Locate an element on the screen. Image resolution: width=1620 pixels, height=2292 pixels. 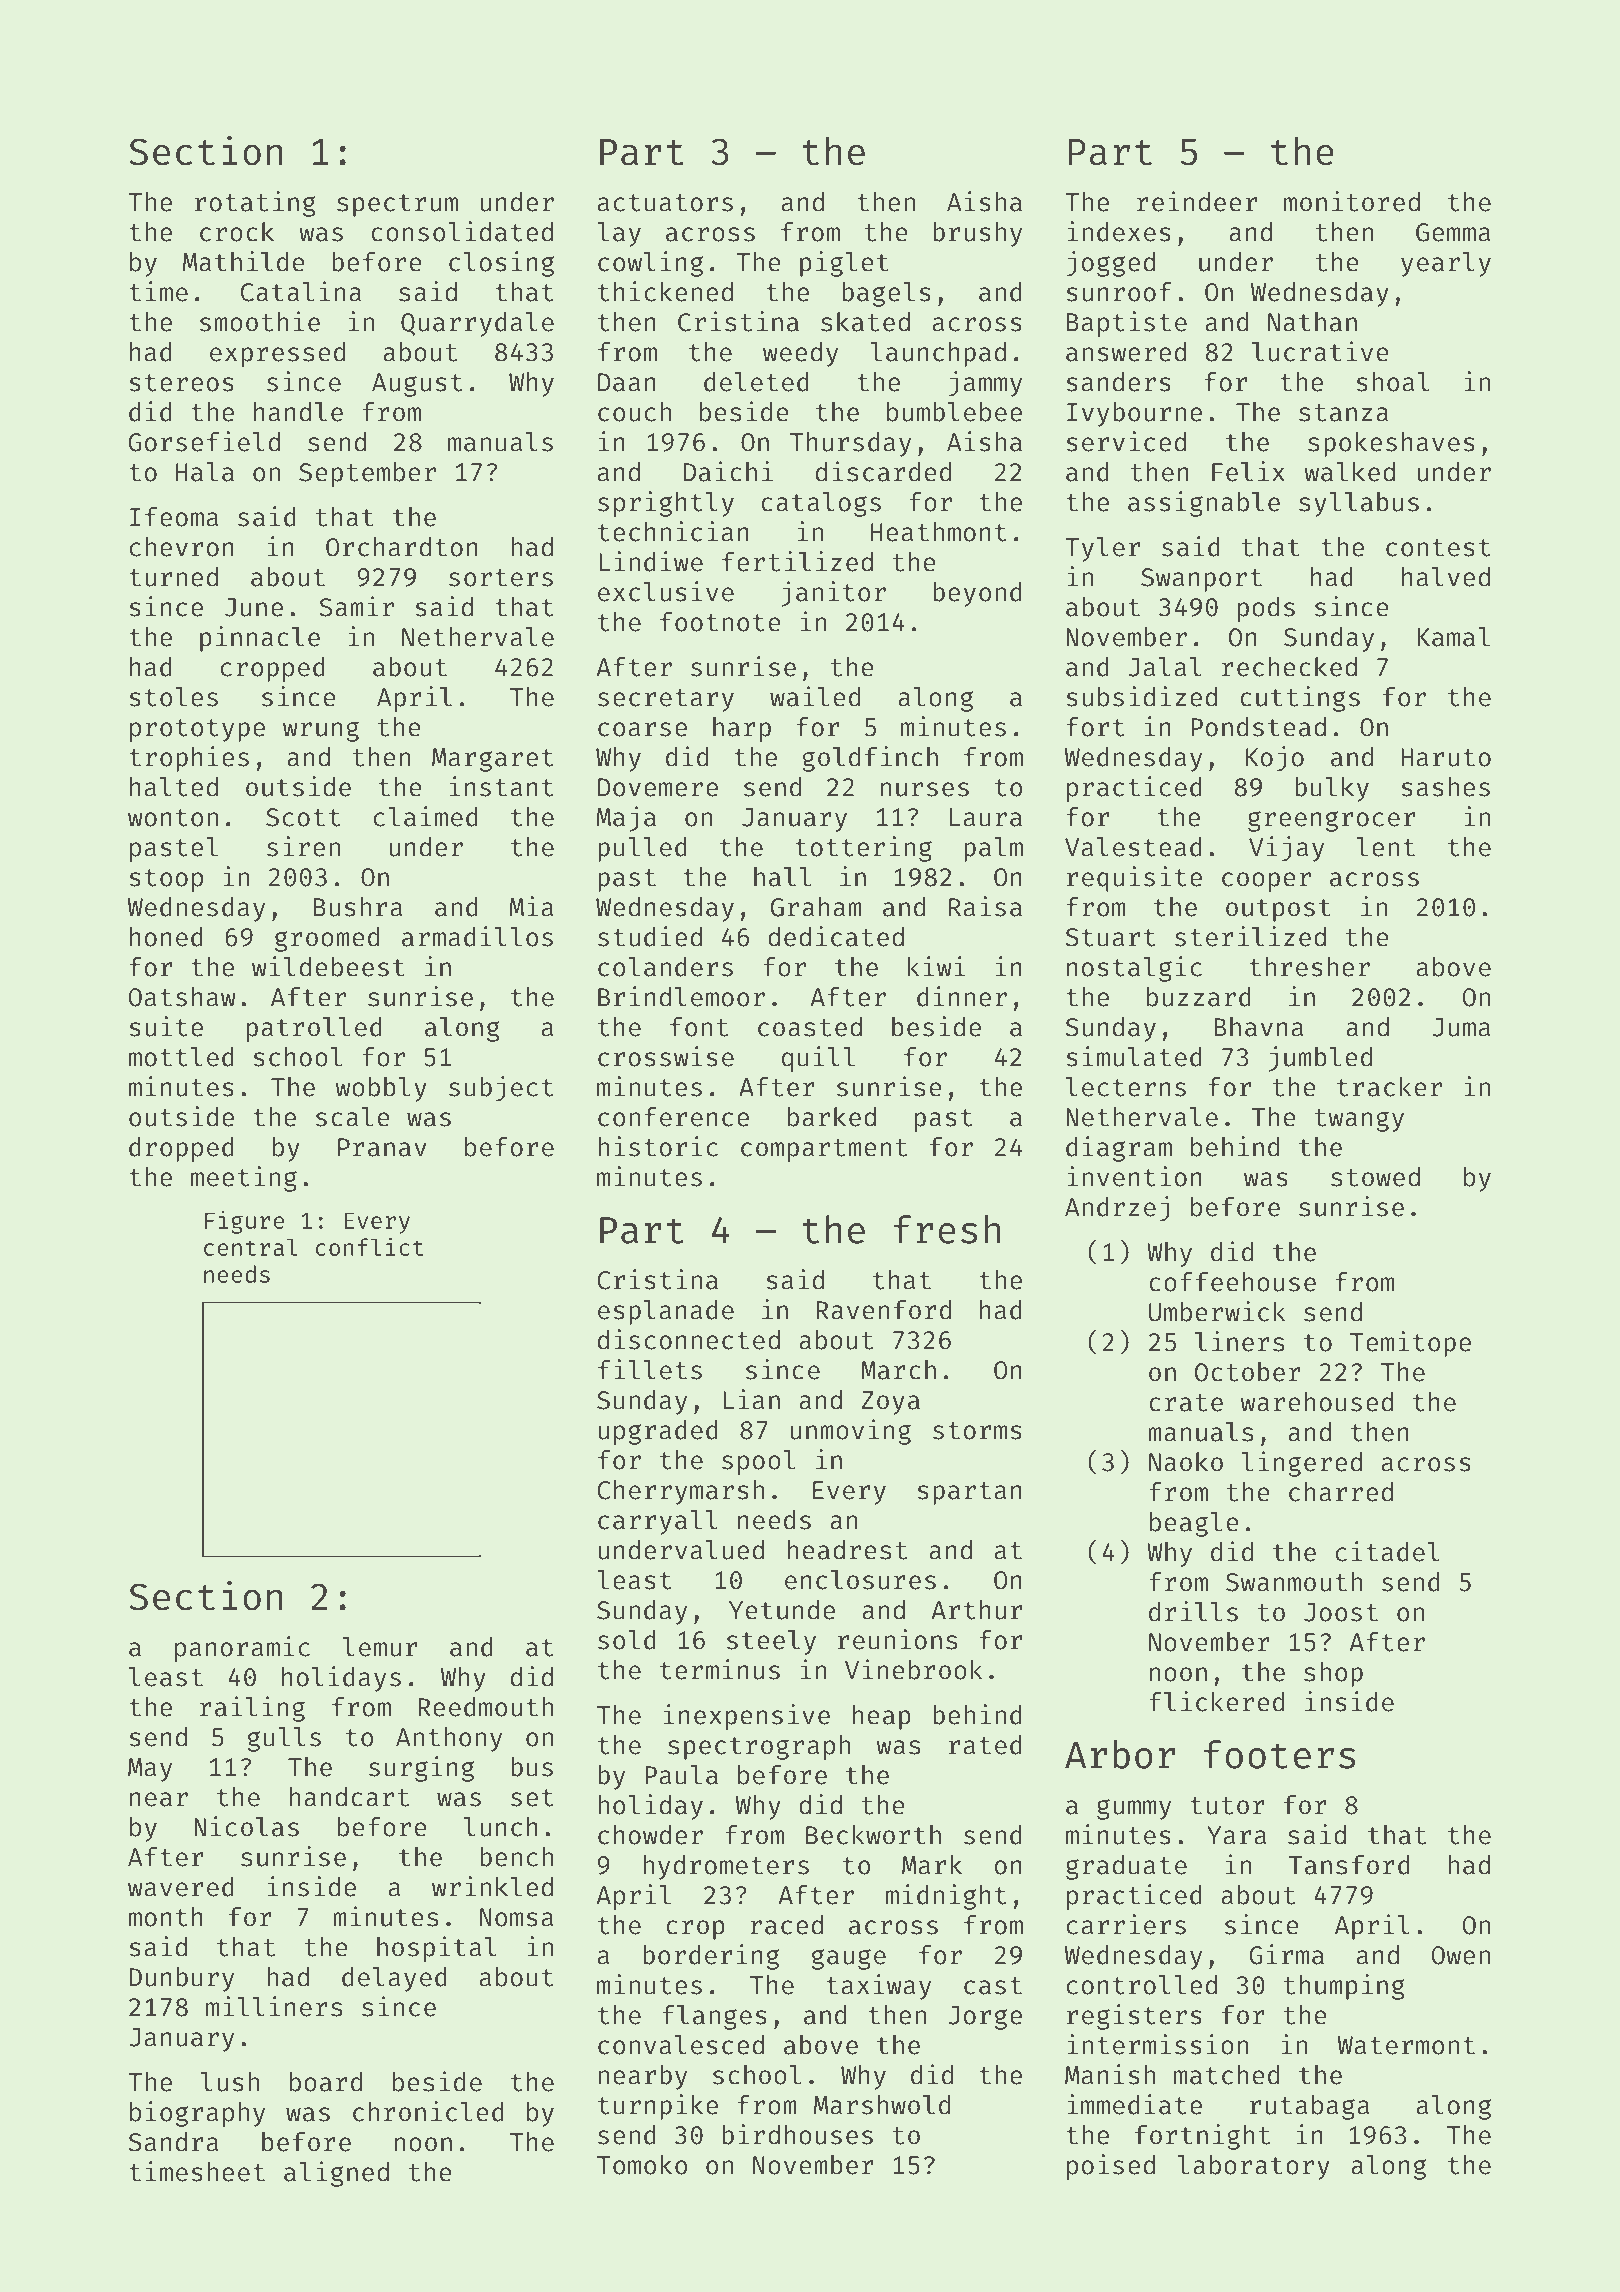
crosswise is located at coordinates (666, 1056).
